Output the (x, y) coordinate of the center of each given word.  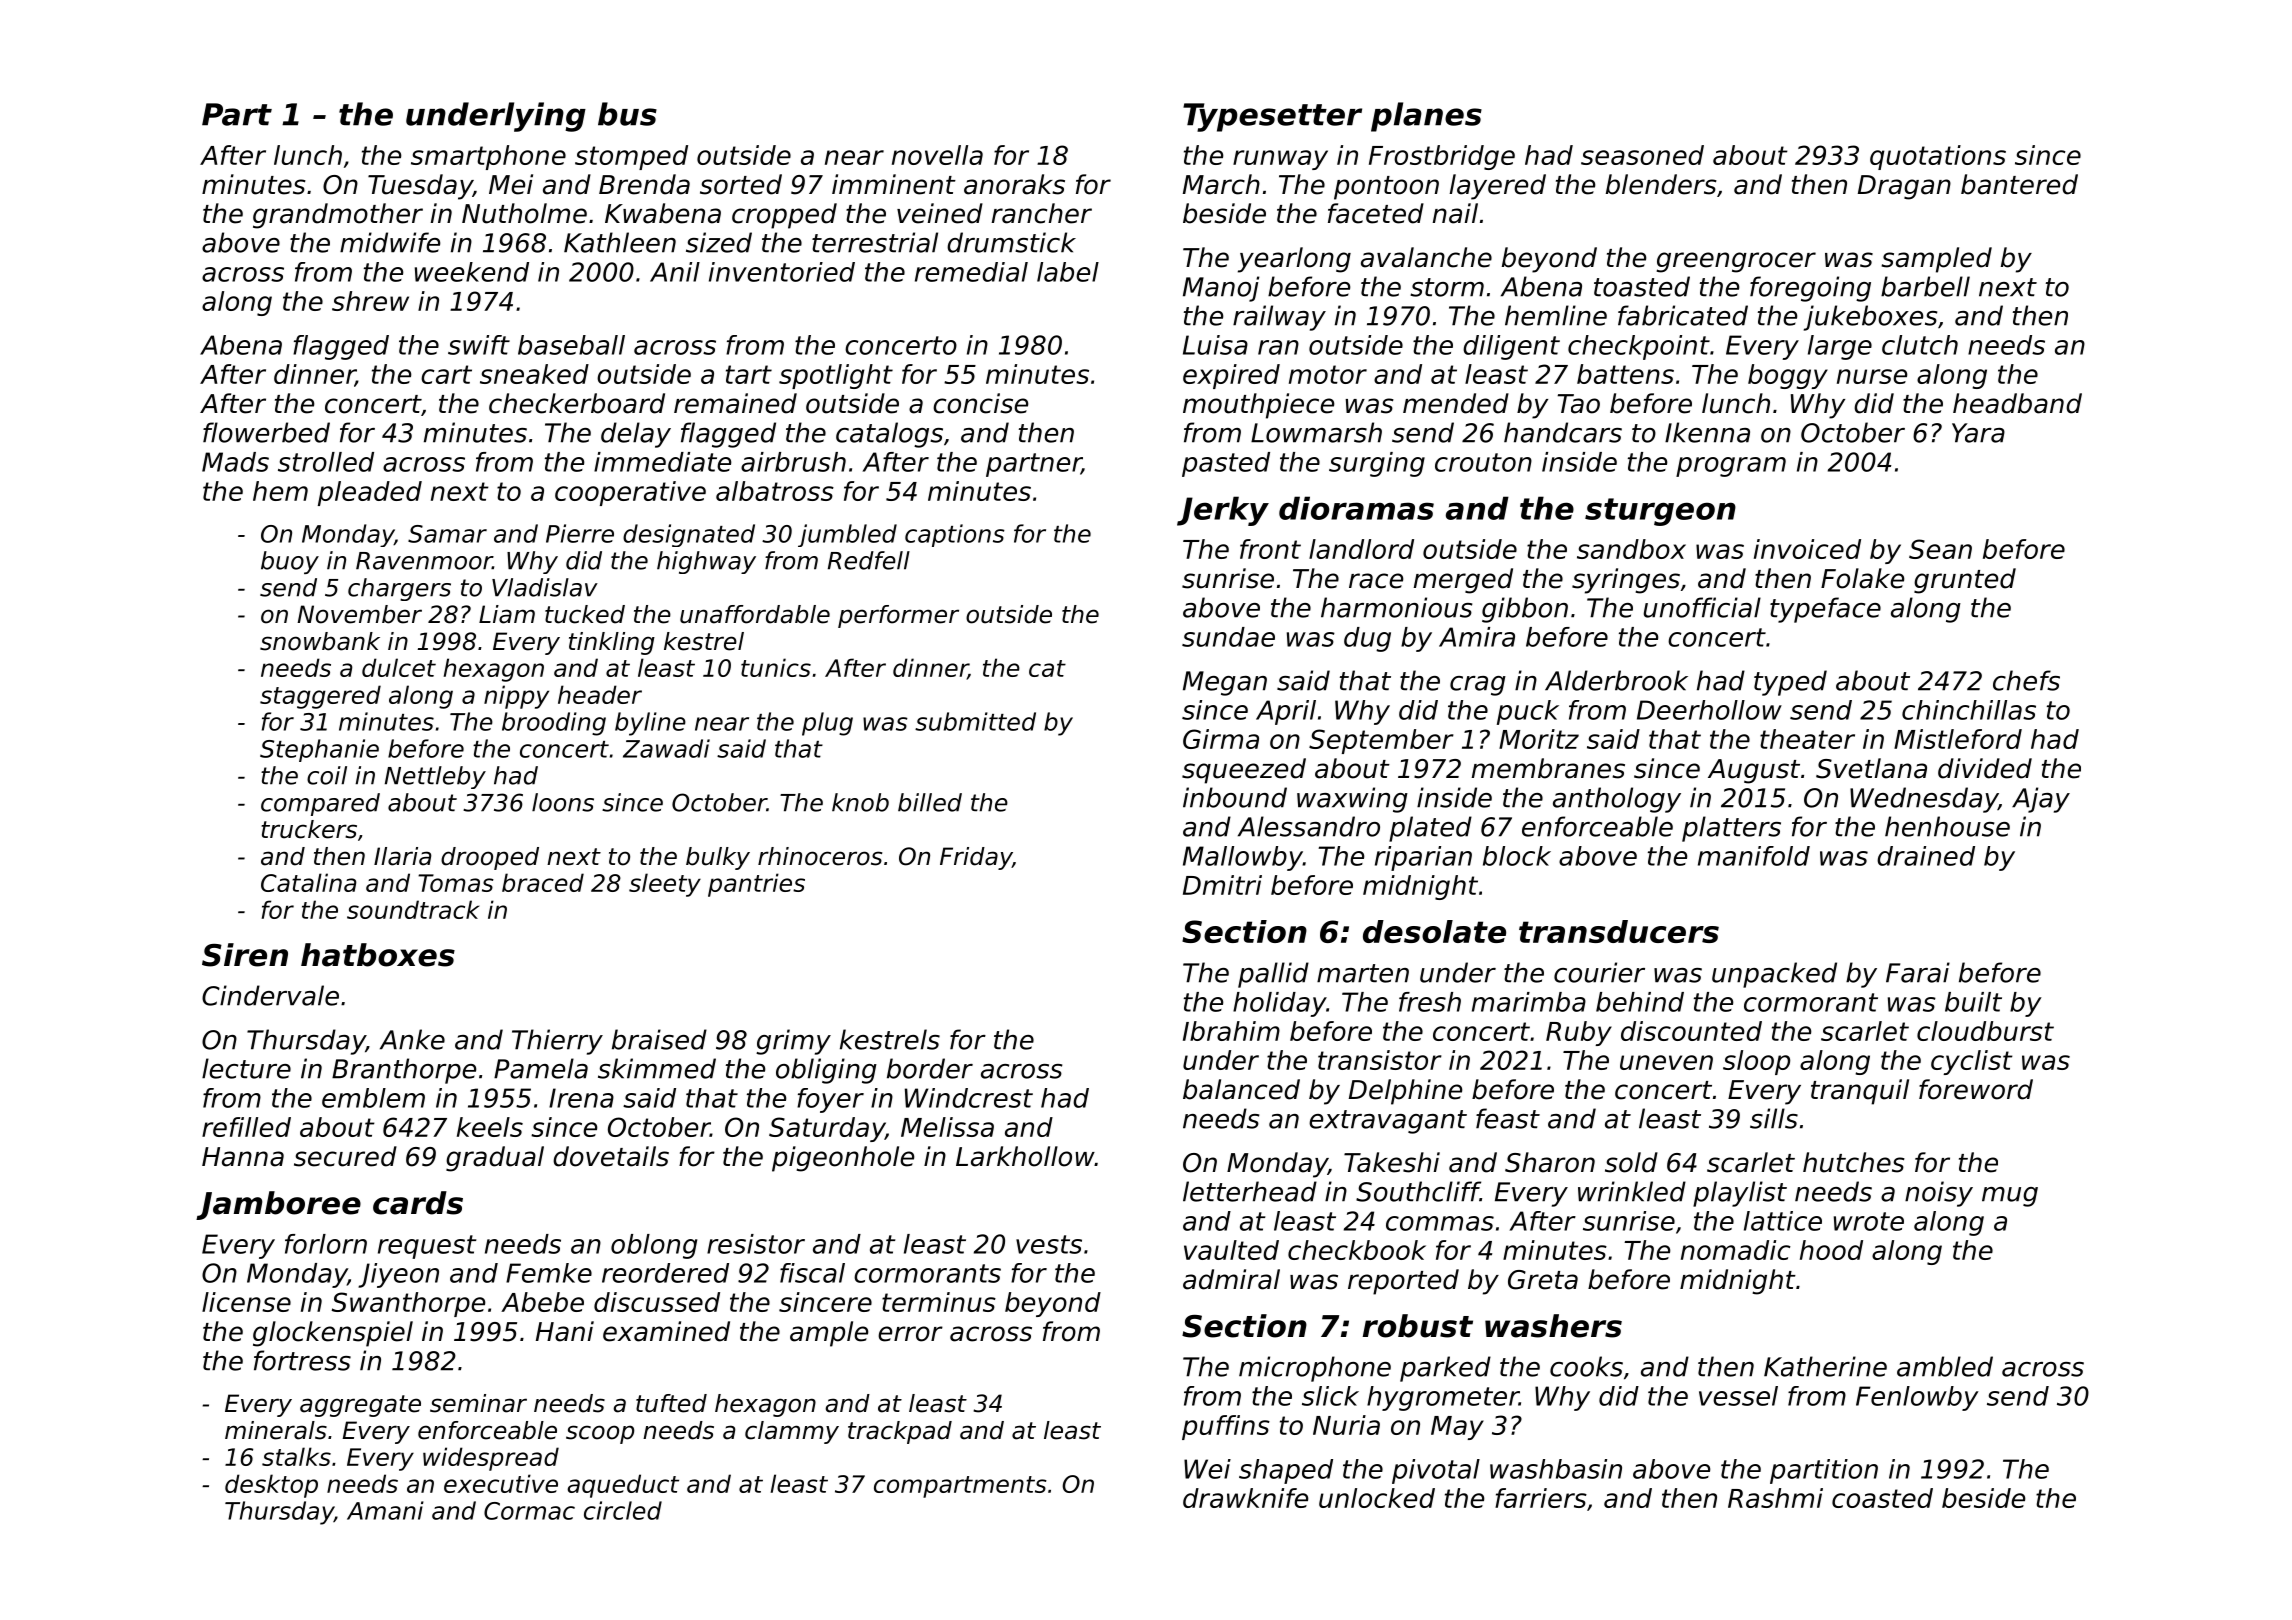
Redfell (869, 560)
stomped (631, 157)
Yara (1978, 433)
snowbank (320, 641)
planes (1426, 117)
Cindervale (270, 995)
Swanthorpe (408, 1304)
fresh (1430, 1002)
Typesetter (1272, 117)
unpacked (1774, 975)
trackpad (900, 1432)
